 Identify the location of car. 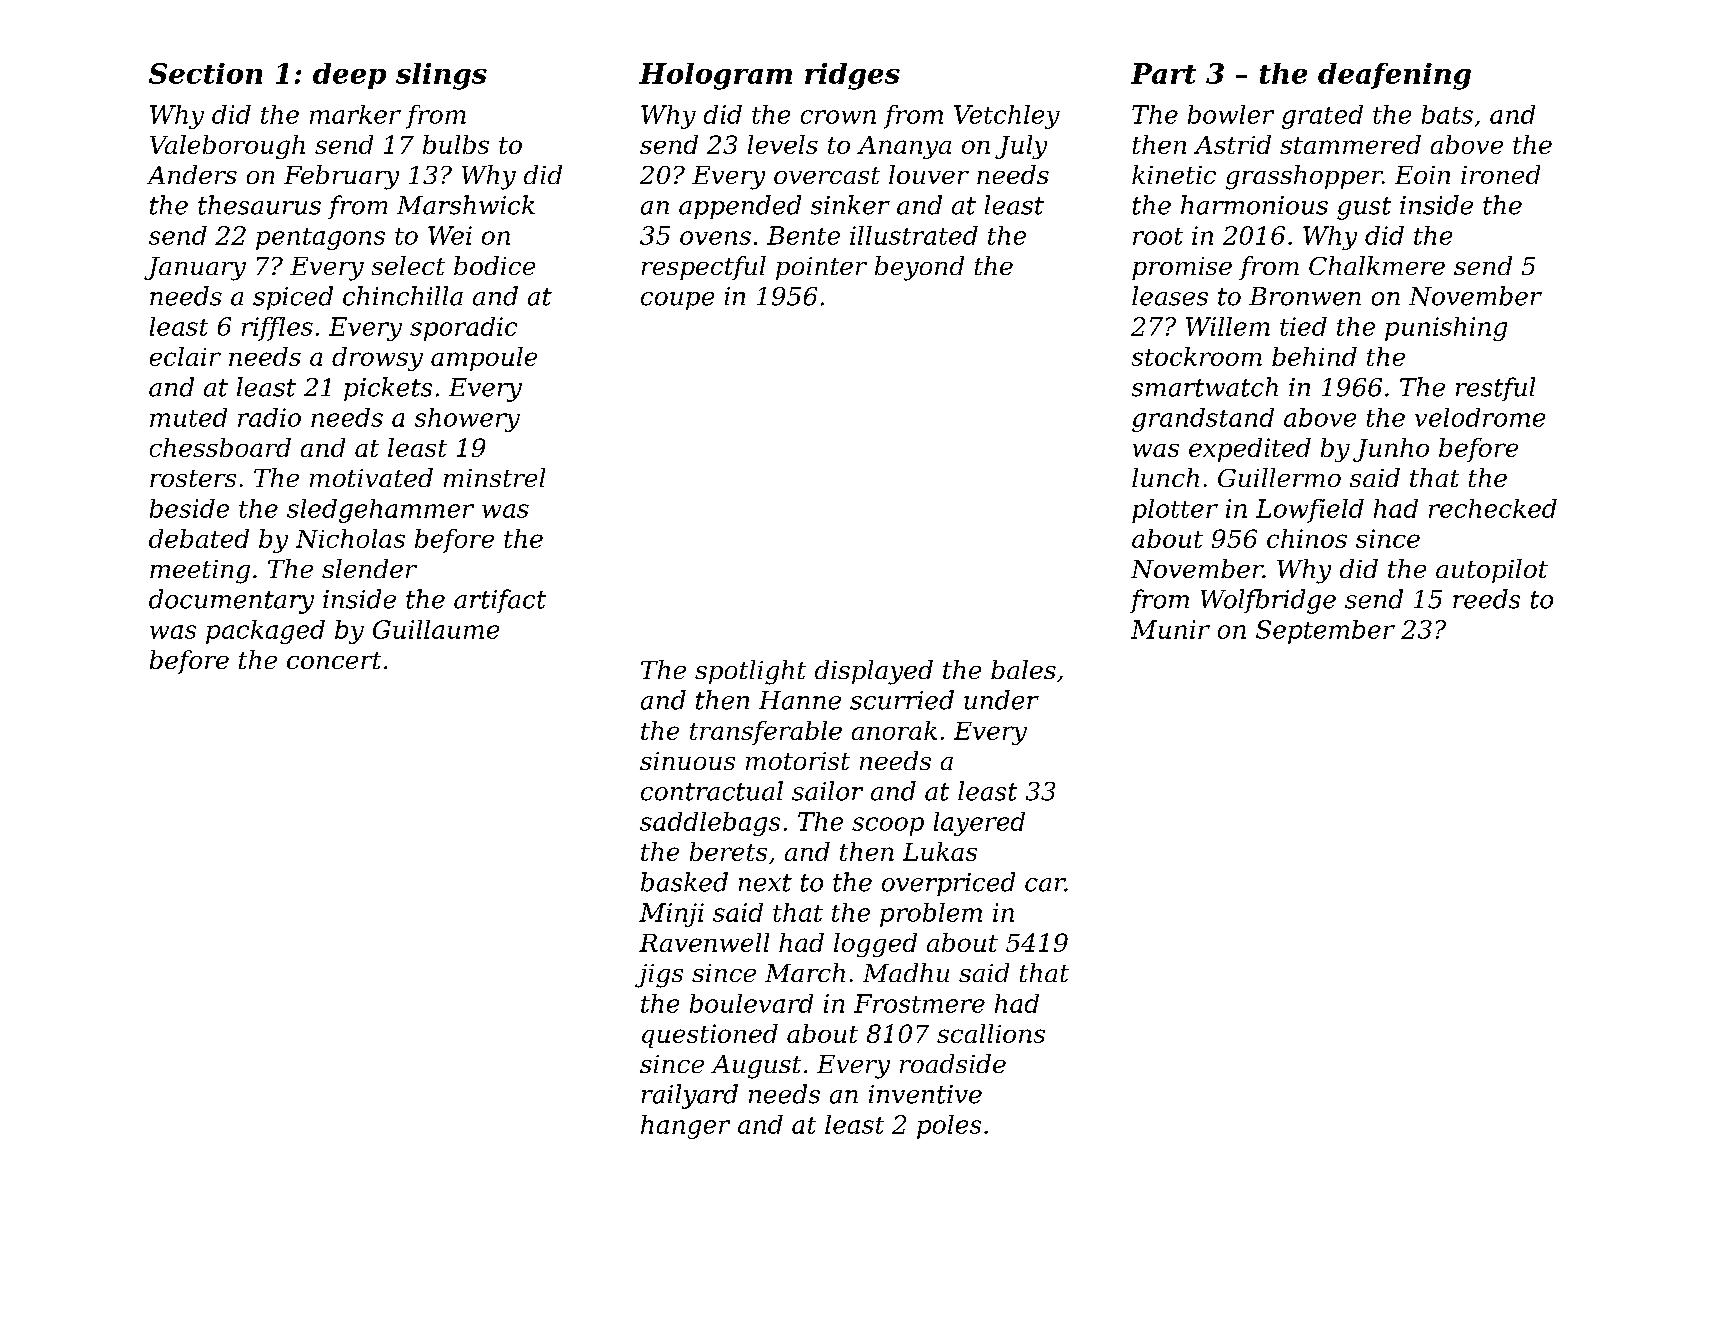
(1045, 885).
